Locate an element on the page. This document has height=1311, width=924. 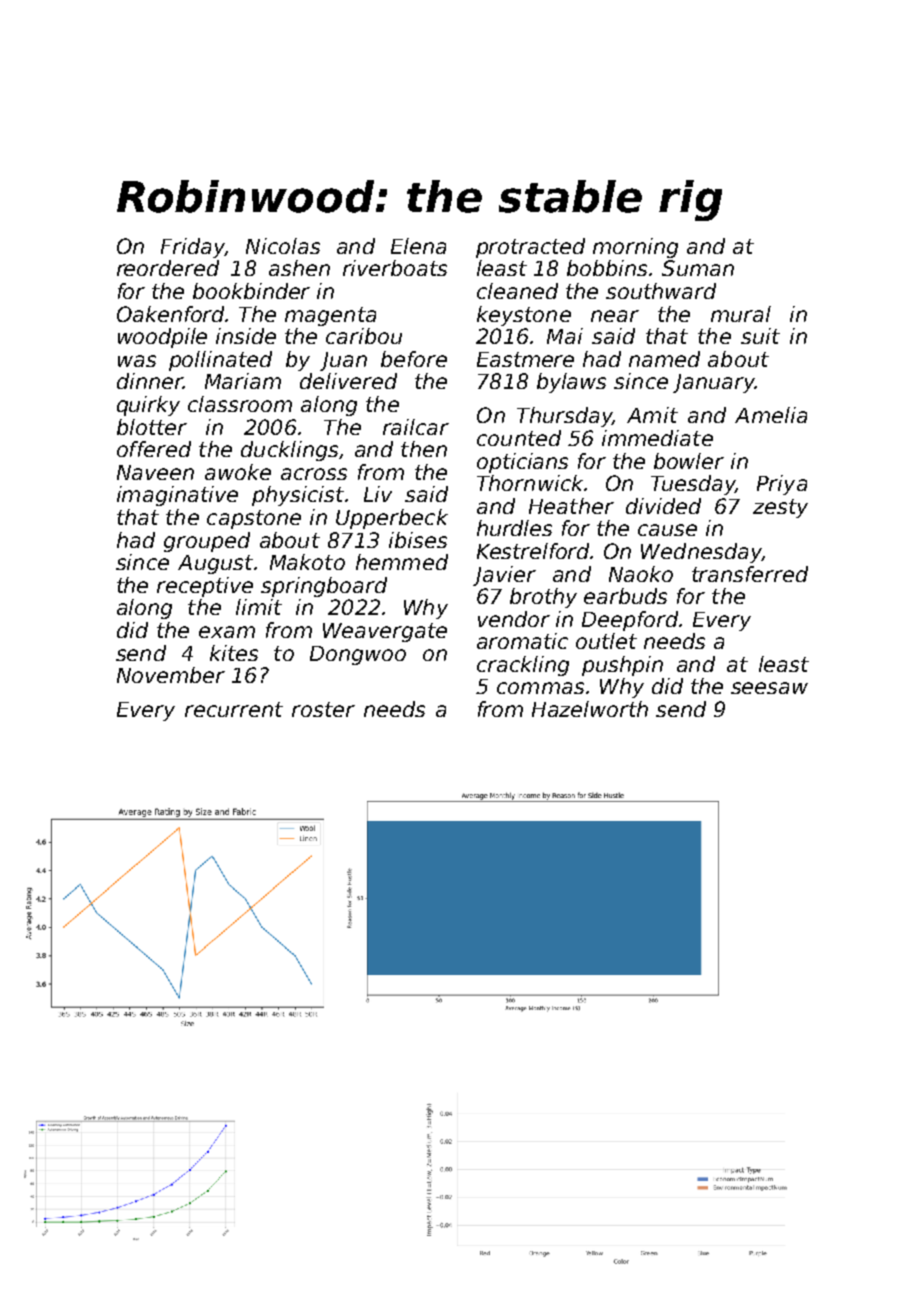
recurrent is located at coordinates (234, 709).
